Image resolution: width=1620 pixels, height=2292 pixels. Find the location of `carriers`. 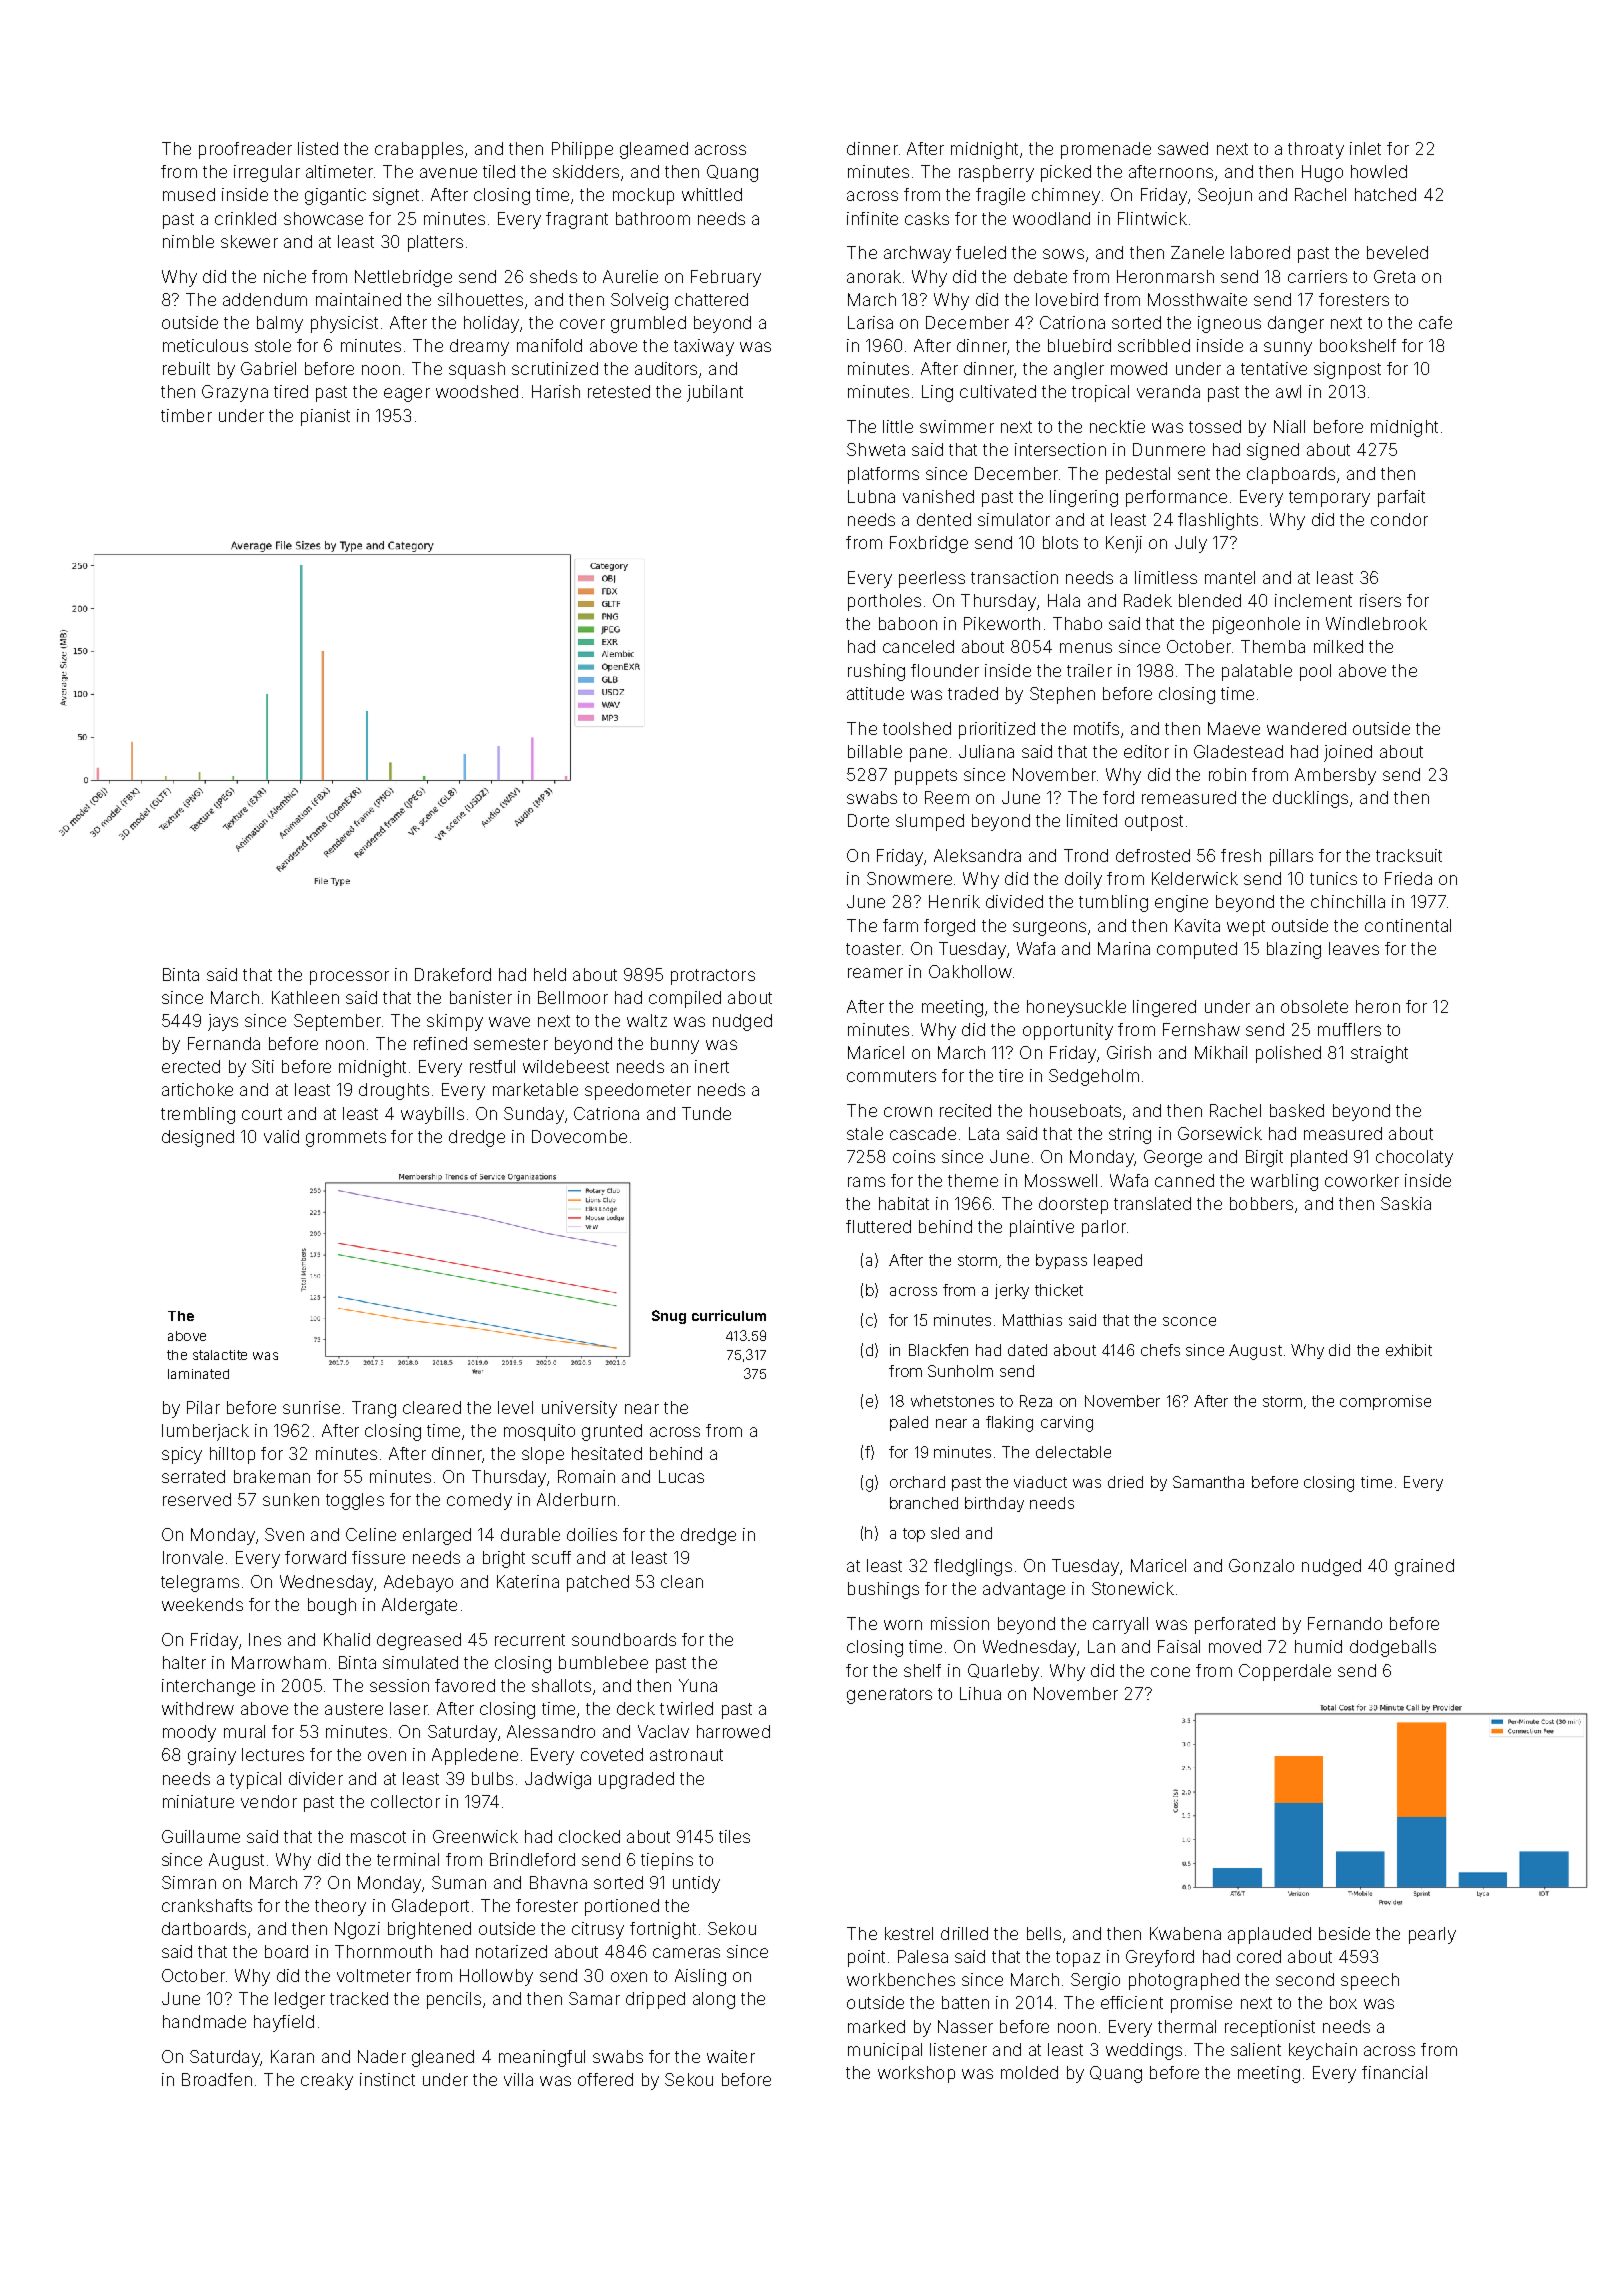

carriers is located at coordinates (1317, 276).
